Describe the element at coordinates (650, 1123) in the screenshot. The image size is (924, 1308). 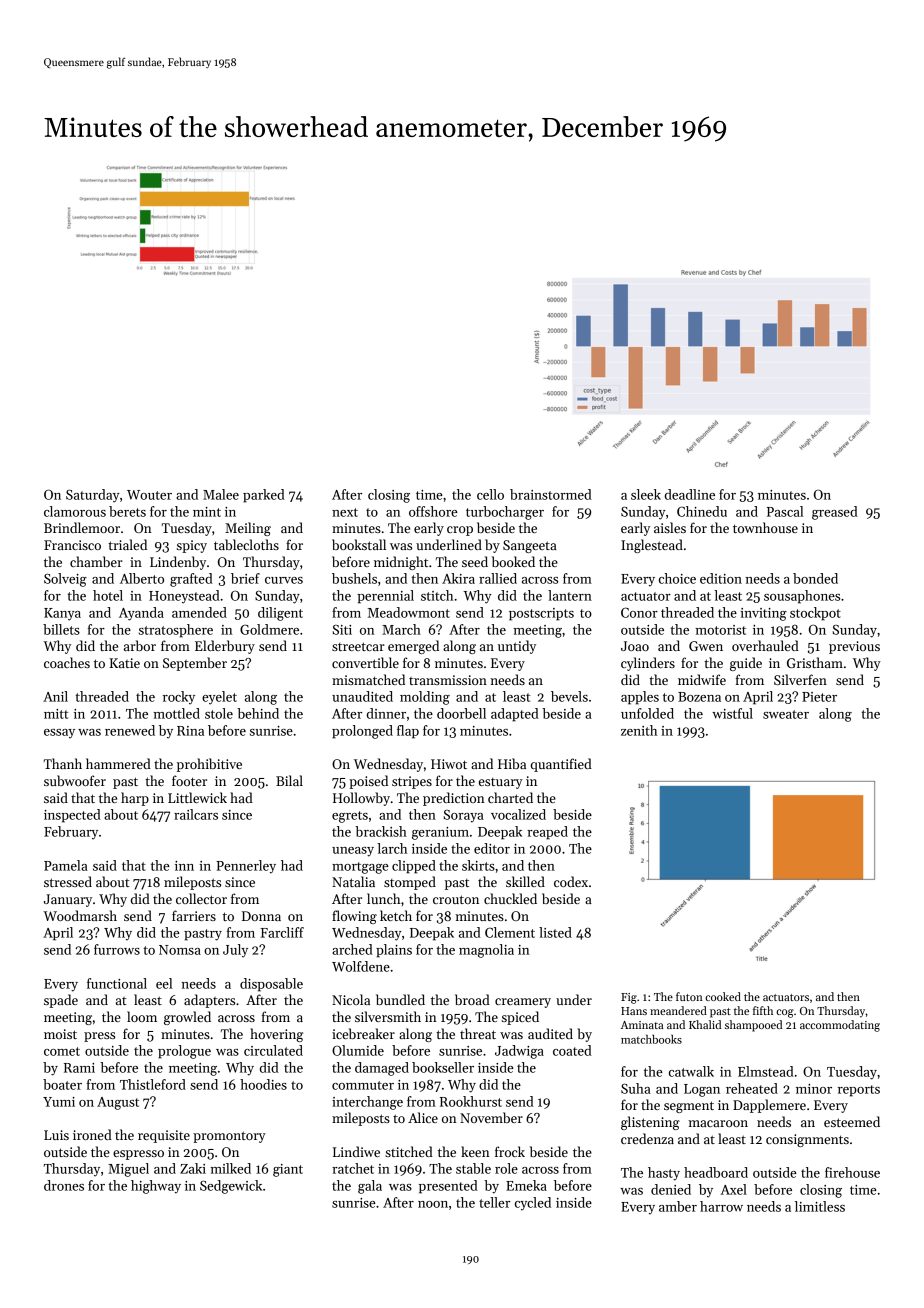
I see `glistening` at that location.
